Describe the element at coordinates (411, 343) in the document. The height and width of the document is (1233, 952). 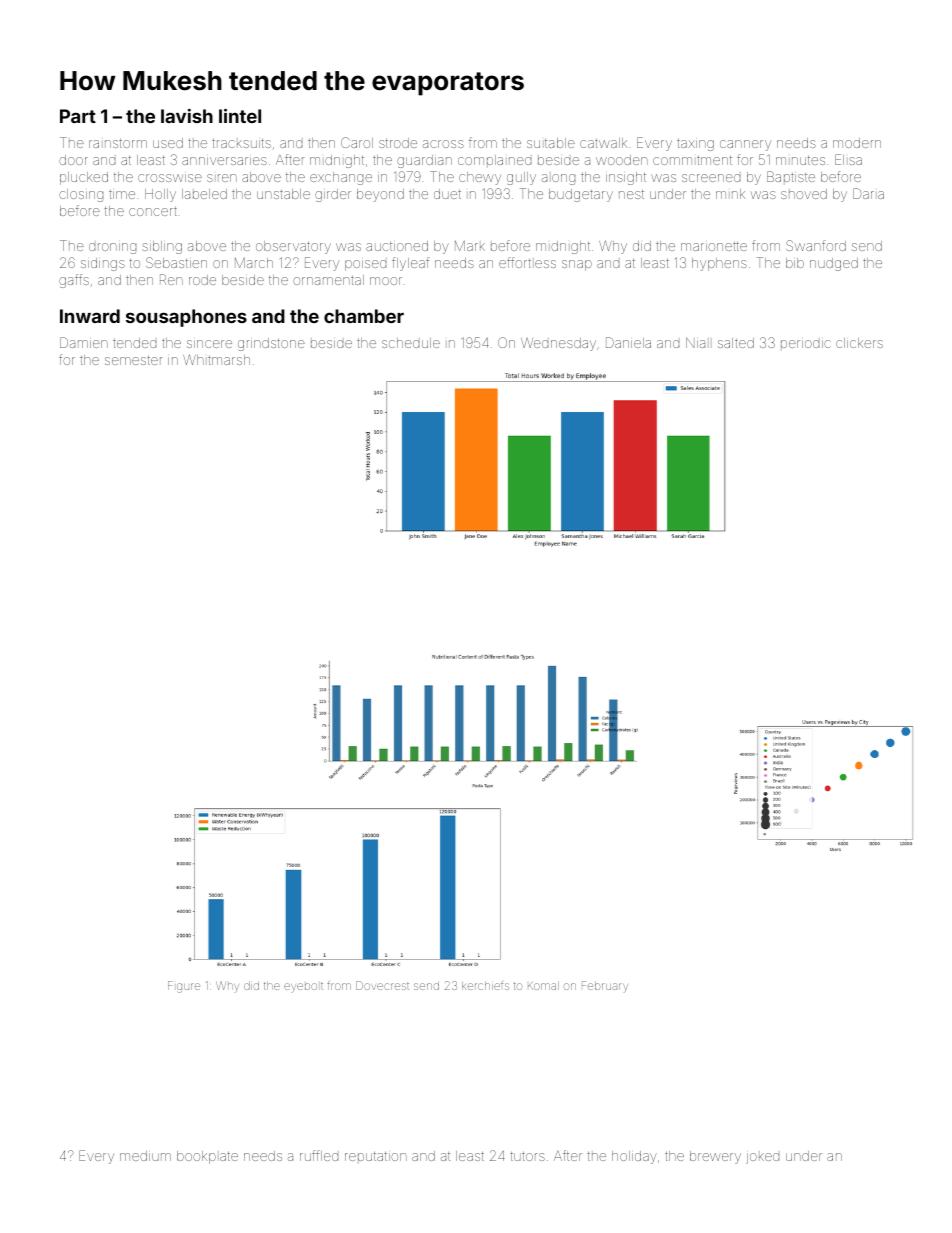
I see `schedule` at that location.
